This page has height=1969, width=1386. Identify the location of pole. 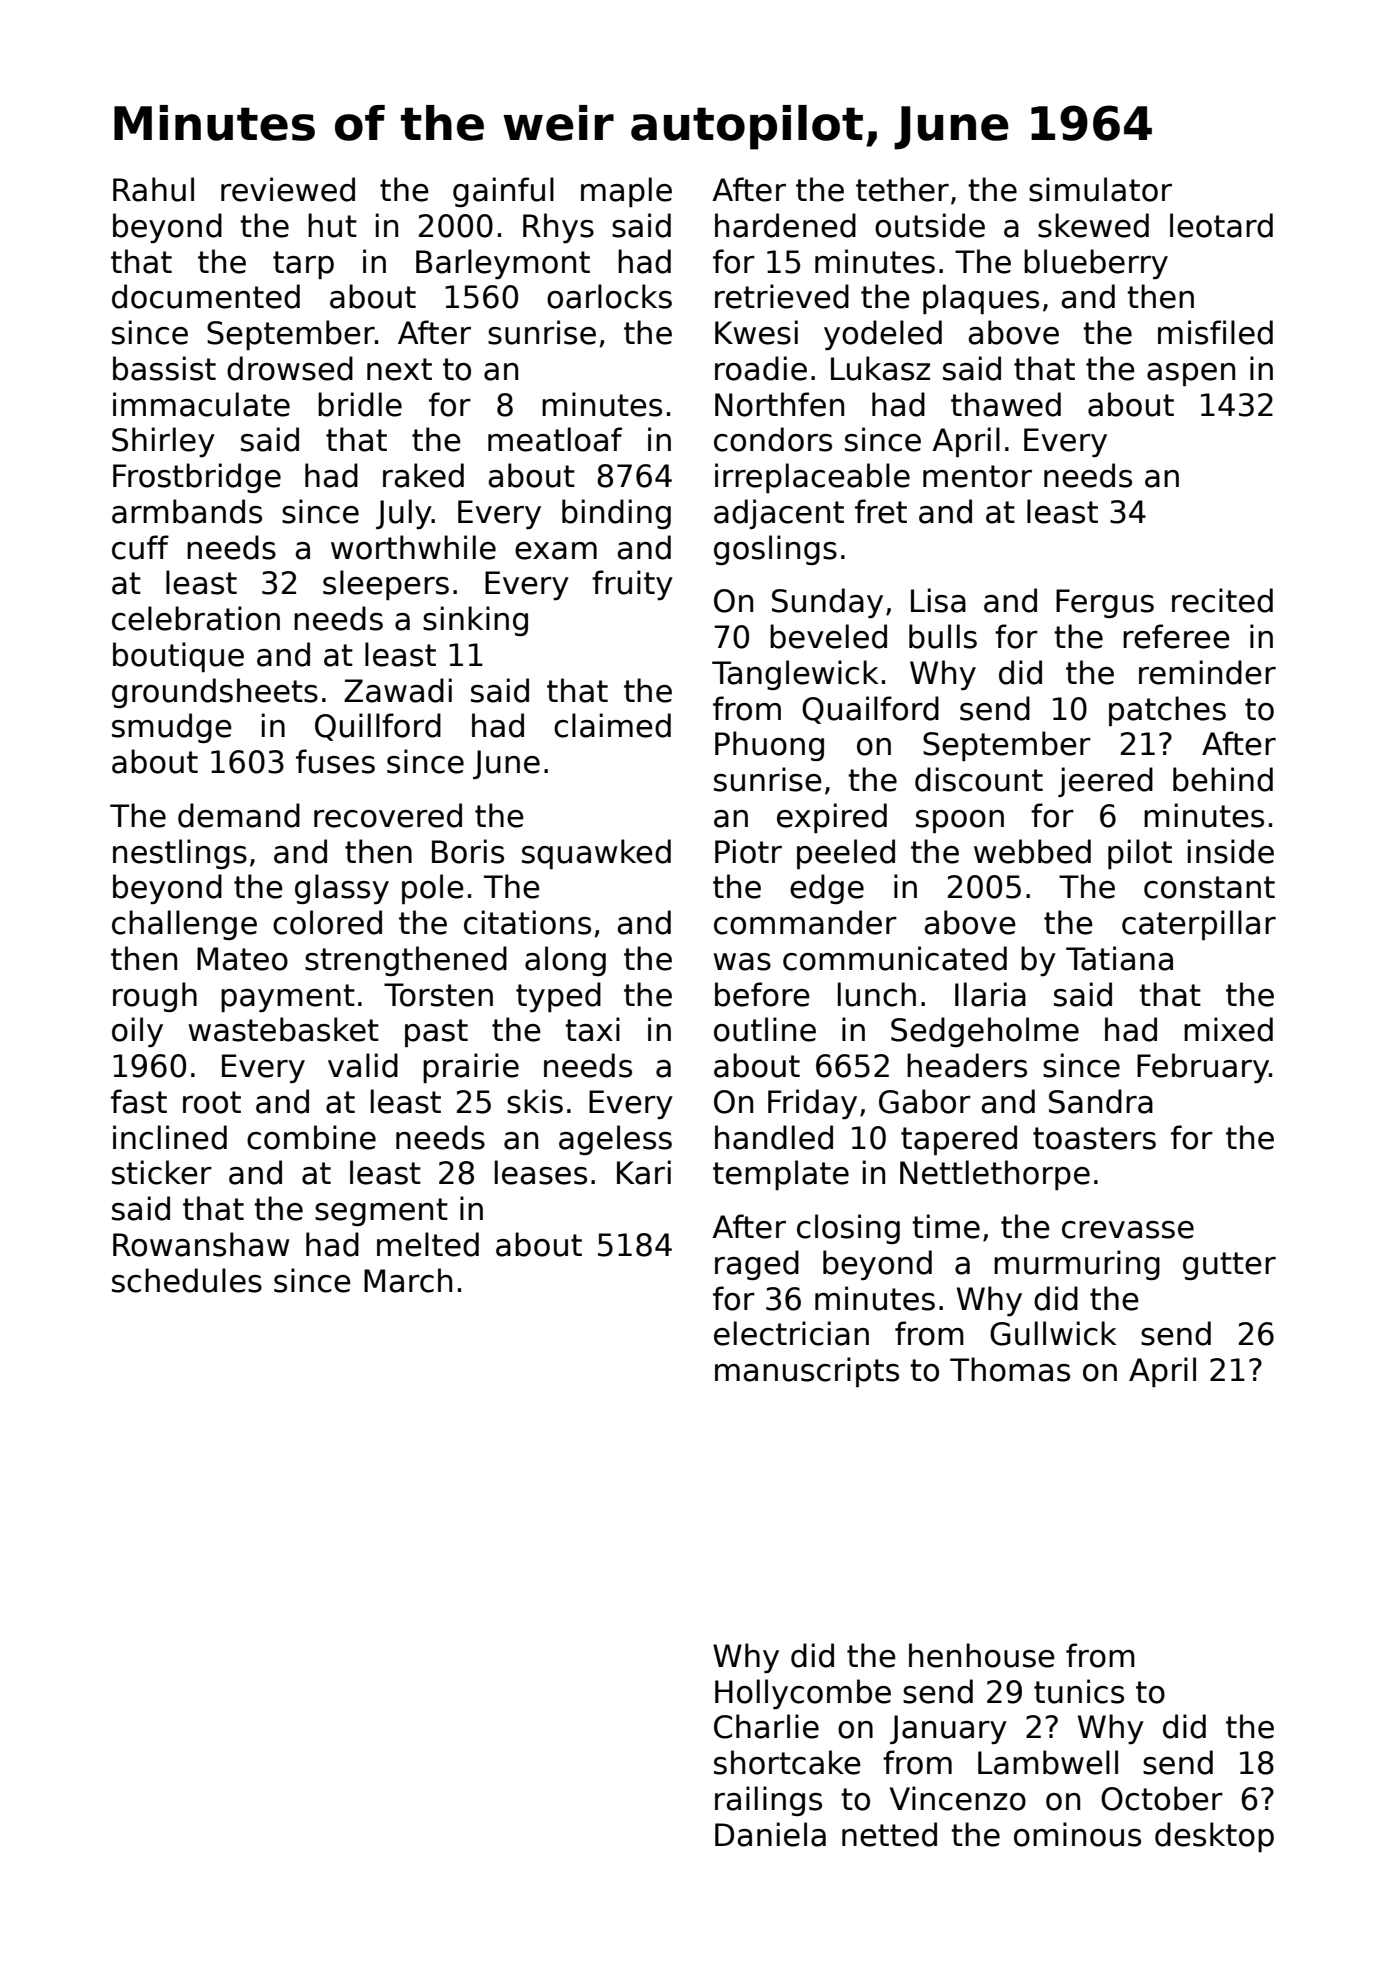
(433, 889).
